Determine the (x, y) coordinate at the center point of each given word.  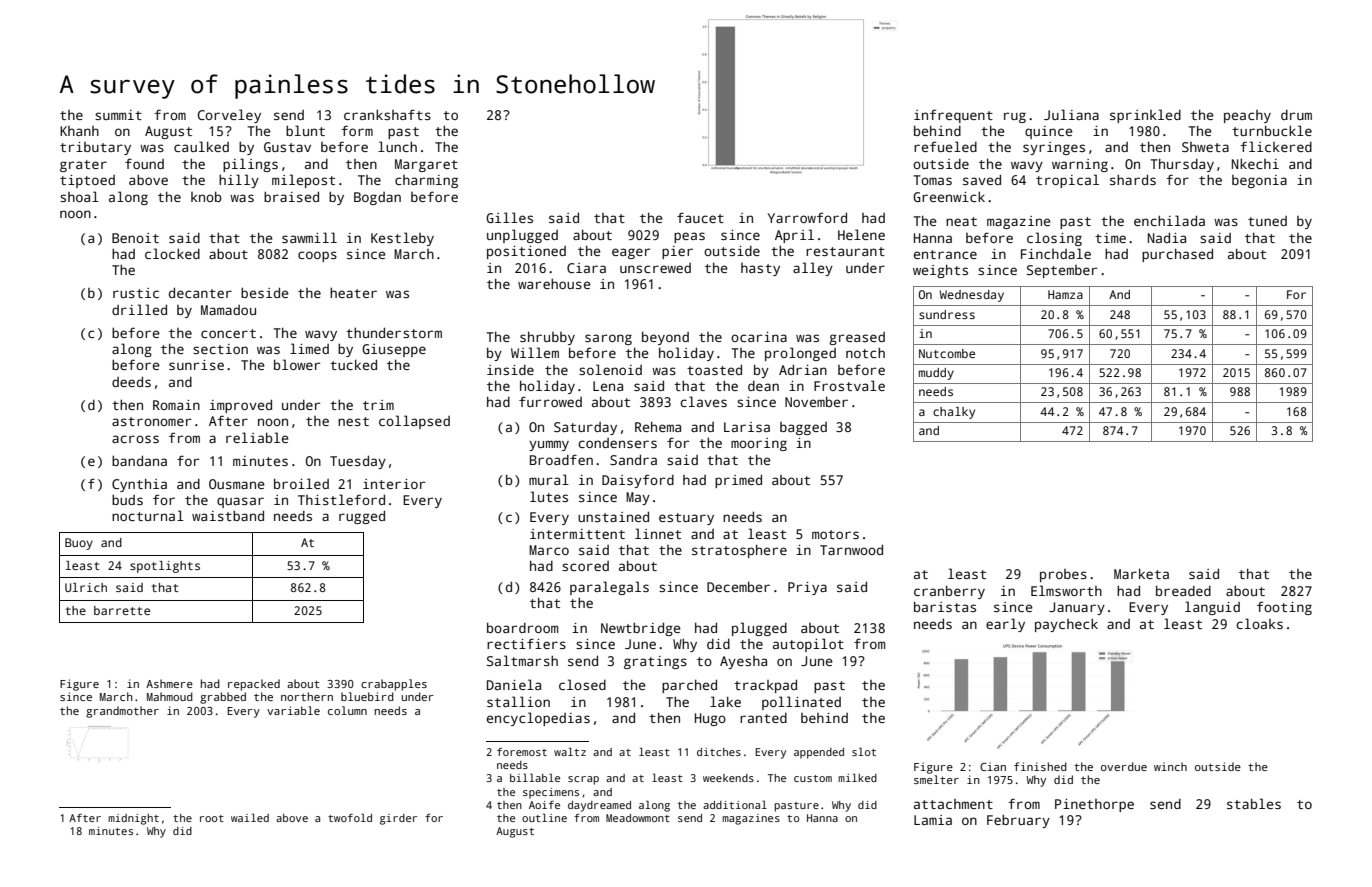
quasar (240, 502)
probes (1063, 575)
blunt (305, 130)
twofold (350, 817)
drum (1296, 115)
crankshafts (387, 114)
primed (738, 481)
